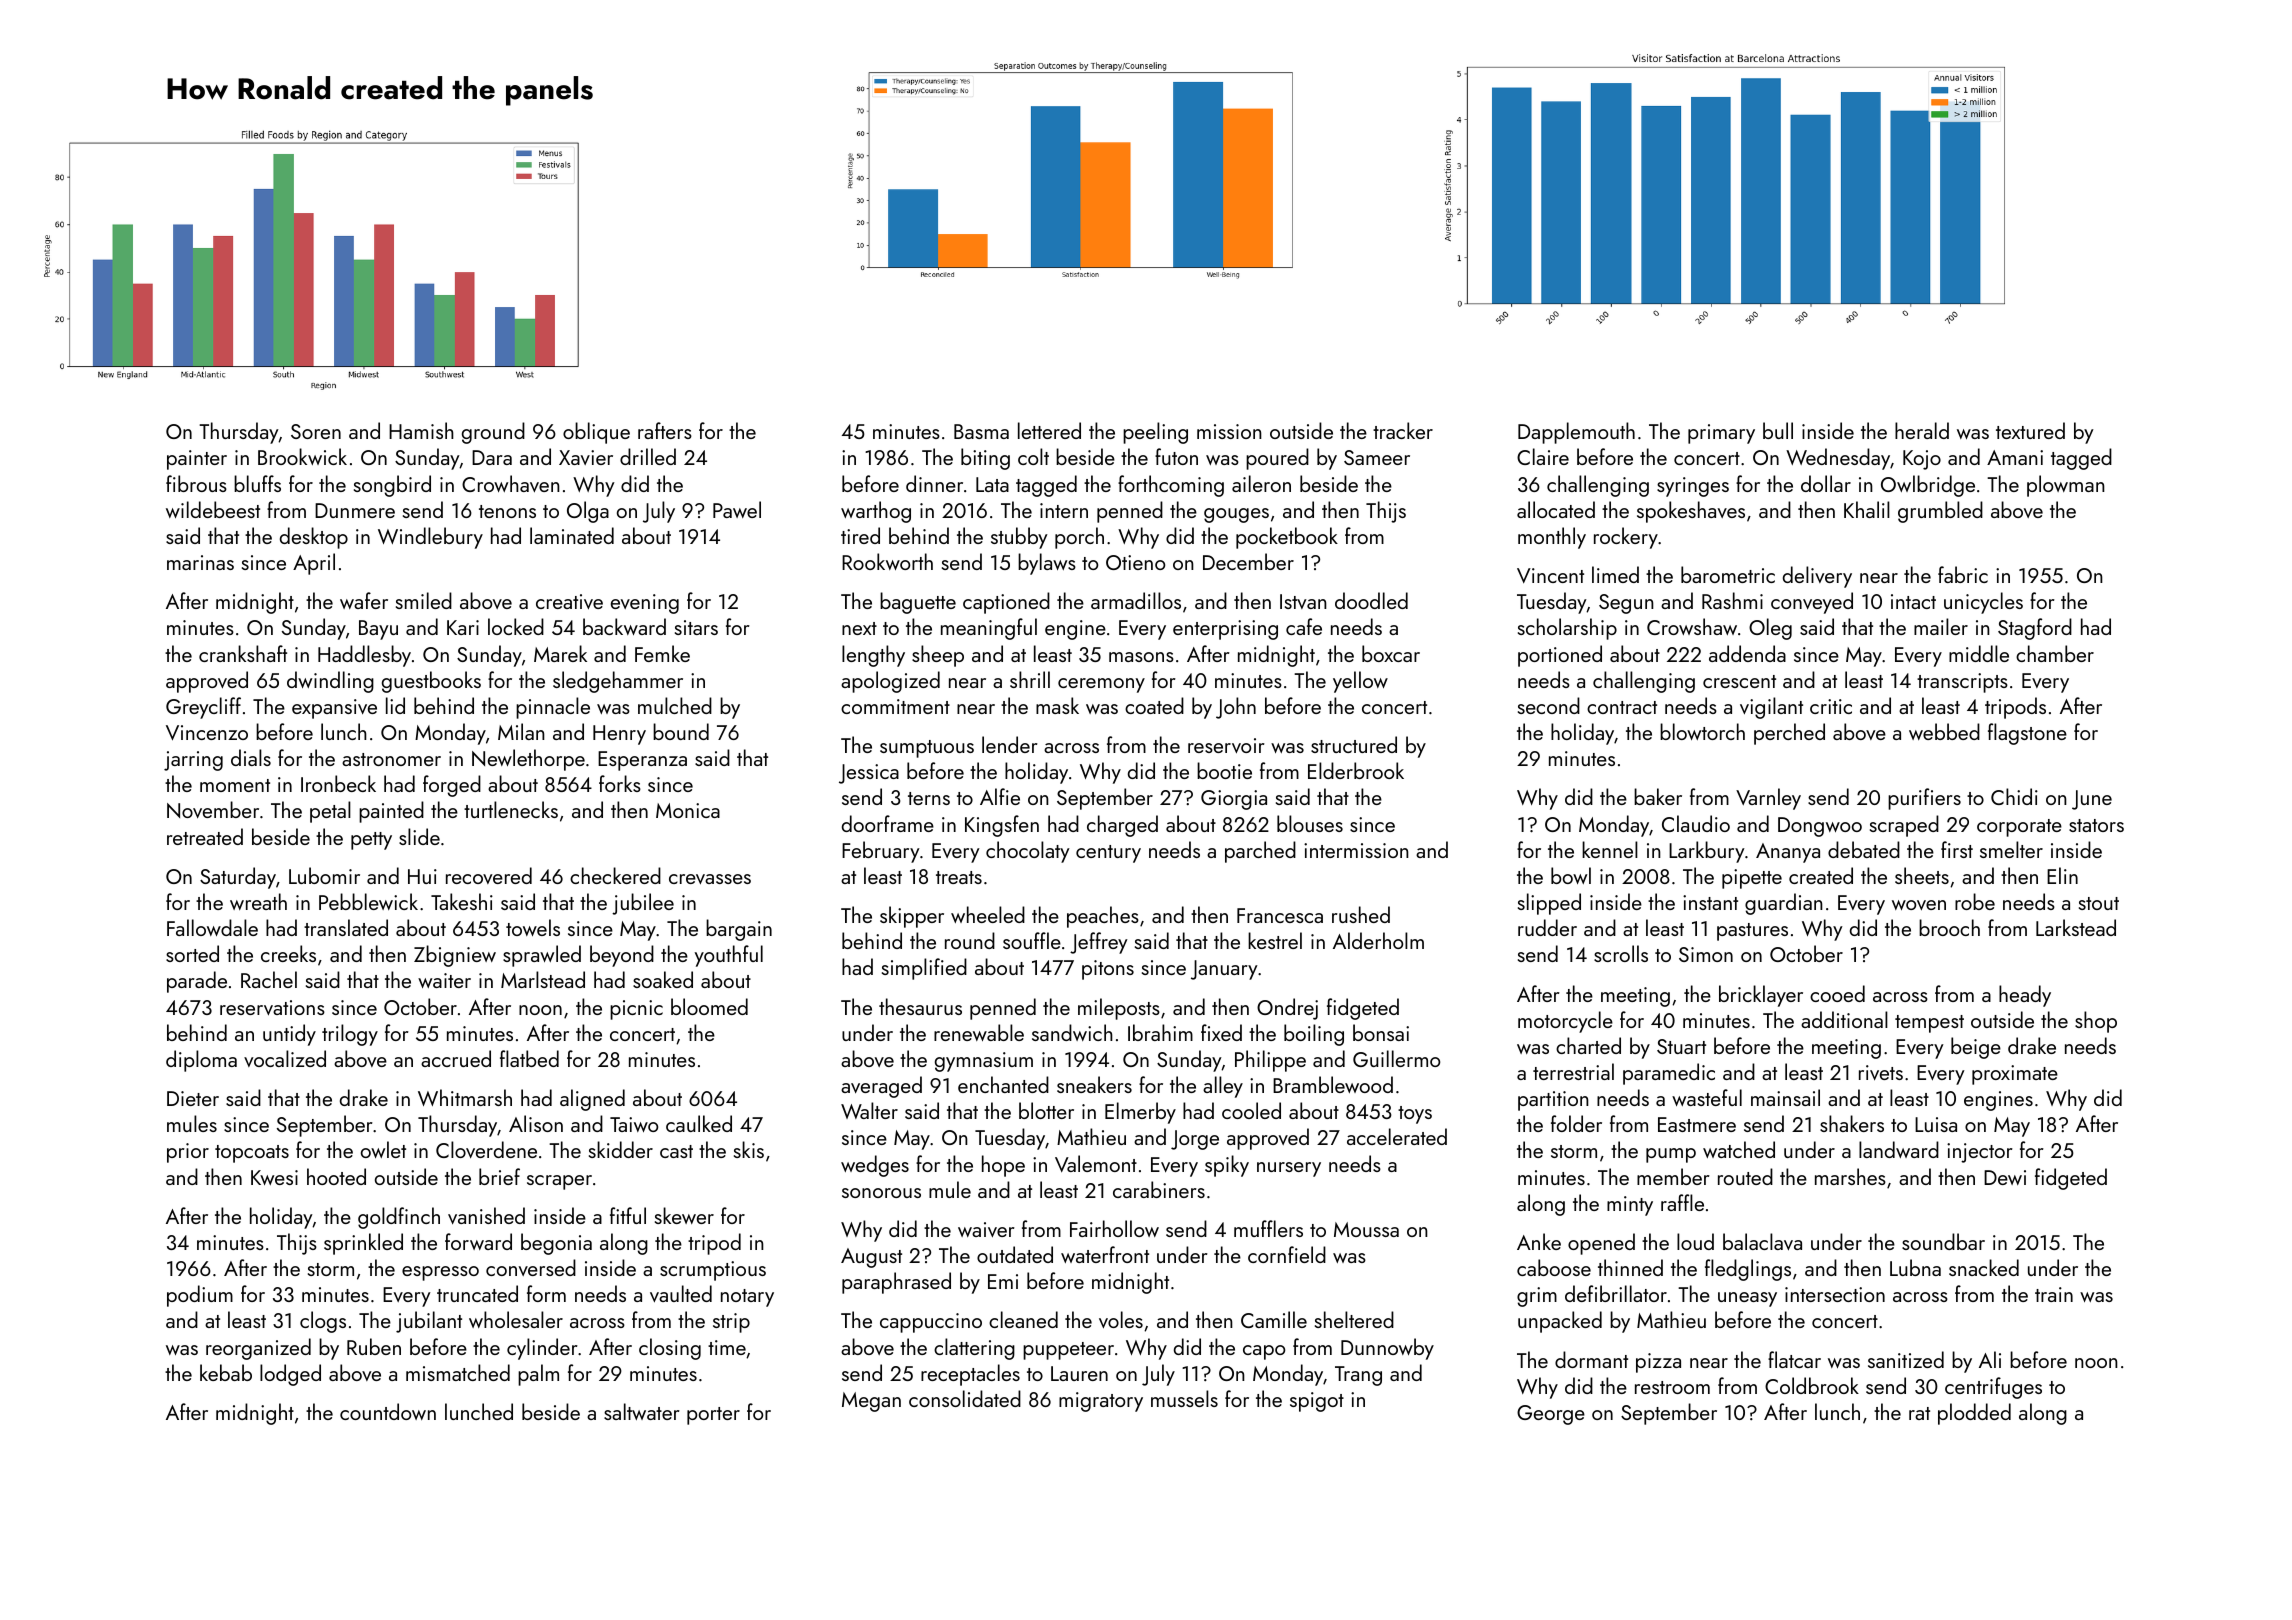 This image has width=2292, height=1620. Describe the element at coordinates (1260, 852) in the image. I see `parched` at that location.
